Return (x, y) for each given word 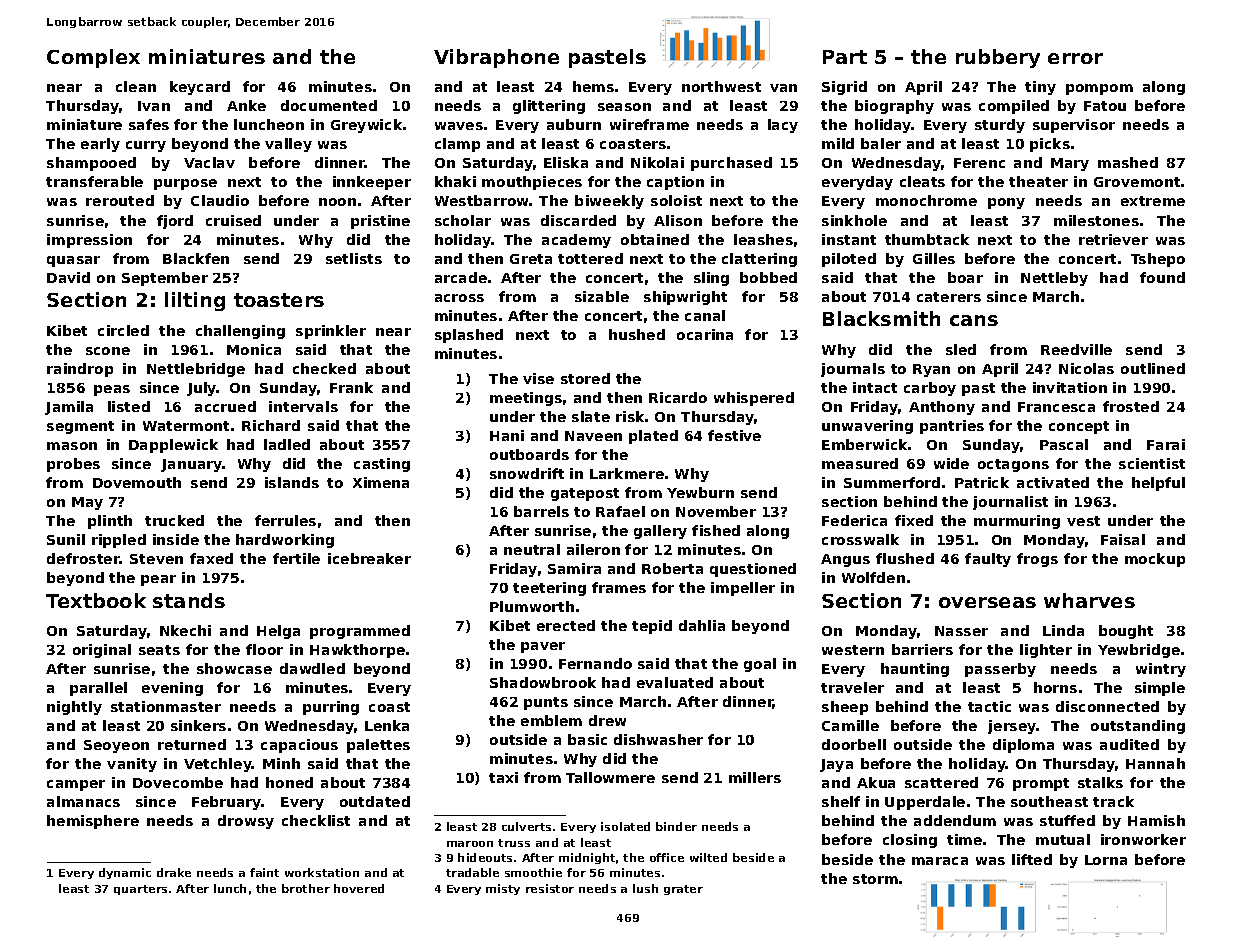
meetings (526, 399)
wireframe (649, 124)
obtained (655, 239)
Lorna (1106, 860)
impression (89, 241)
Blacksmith (881, 318)
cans (974, 320)
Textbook (96, 600)
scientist (1152, 463)
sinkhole (854, 220)
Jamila (69, 408)
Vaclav (209, 162)
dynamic (125, 873)
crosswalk (860, 539)
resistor (550, 888)
